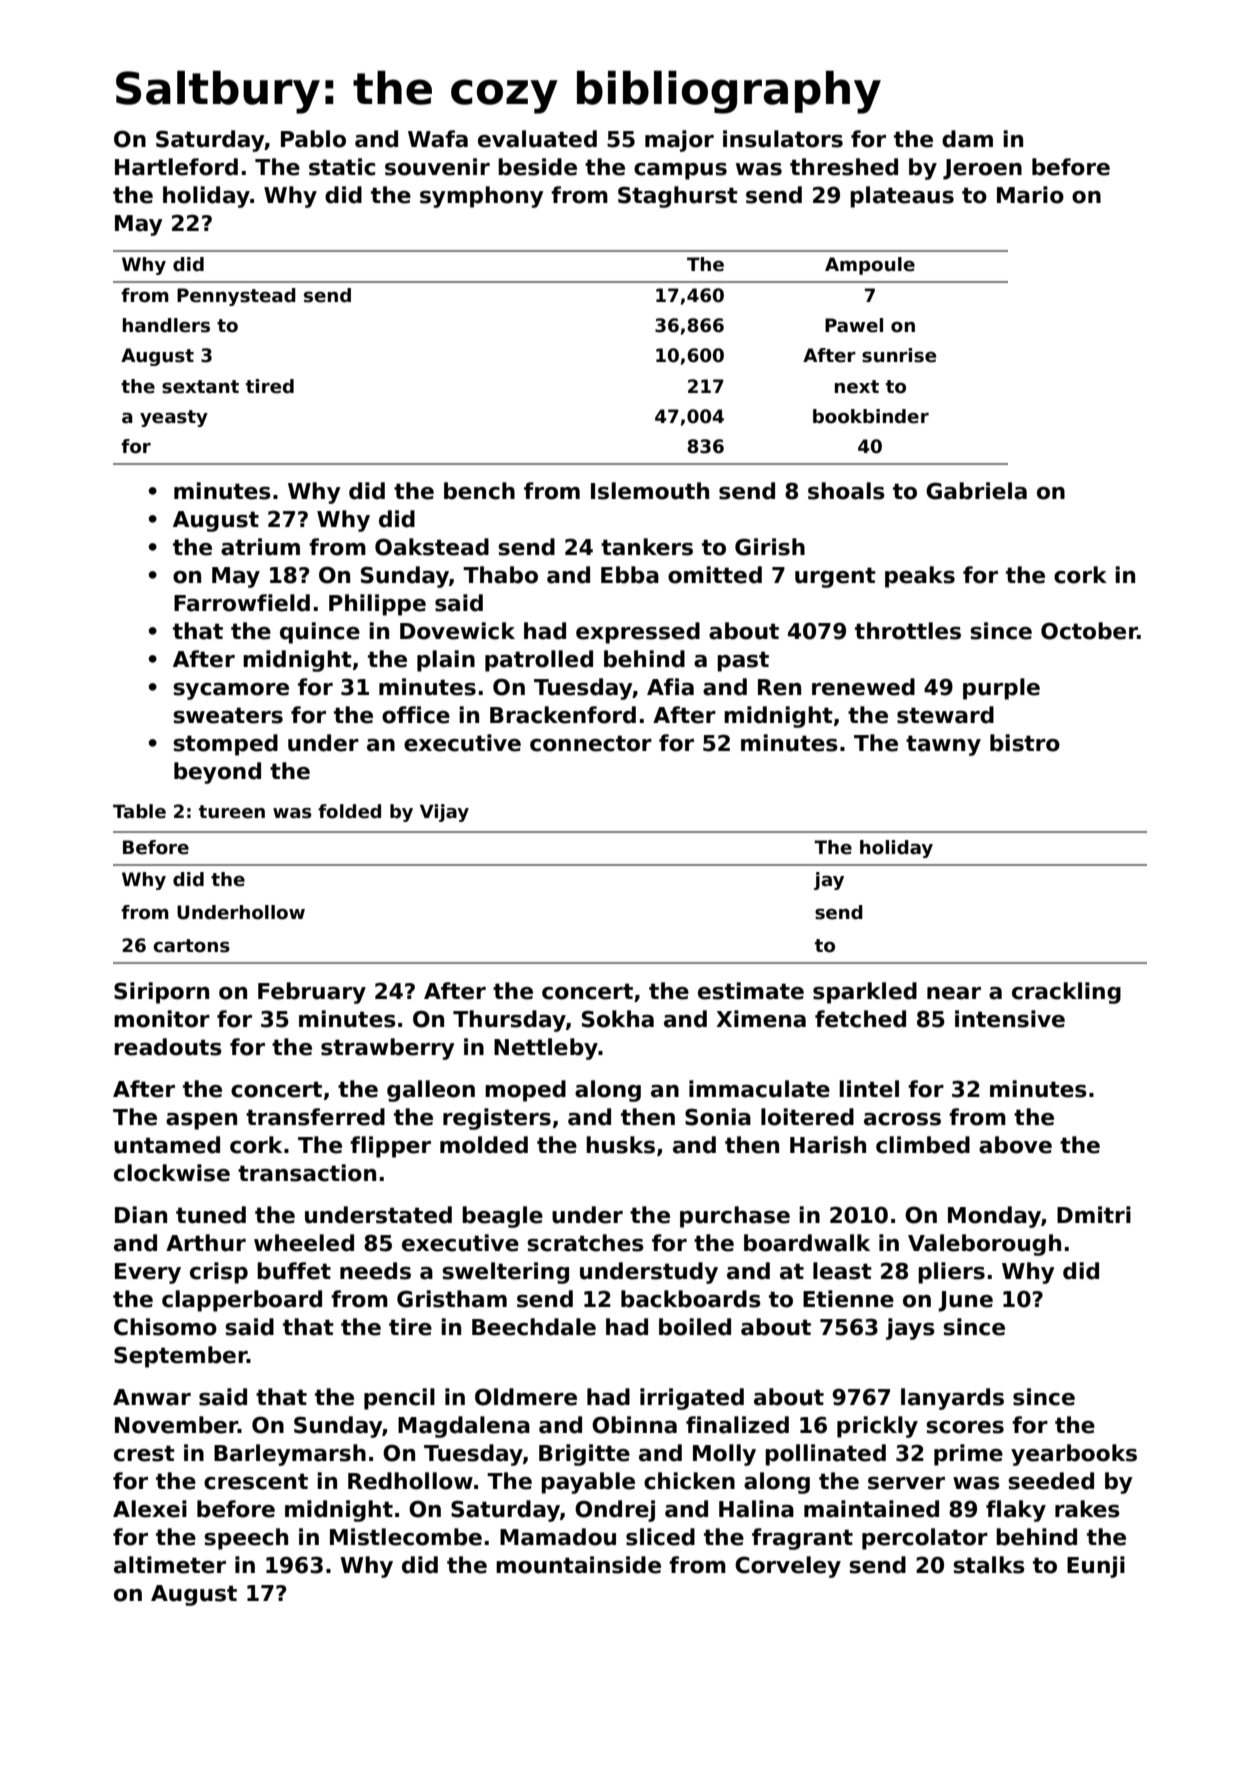 Image resolution: width=1260 pixels, height=1782 pixels. What do you see at coordinates (180, 1357) in the screenshot?
I see `September` at bounding box center [180, 1357].
